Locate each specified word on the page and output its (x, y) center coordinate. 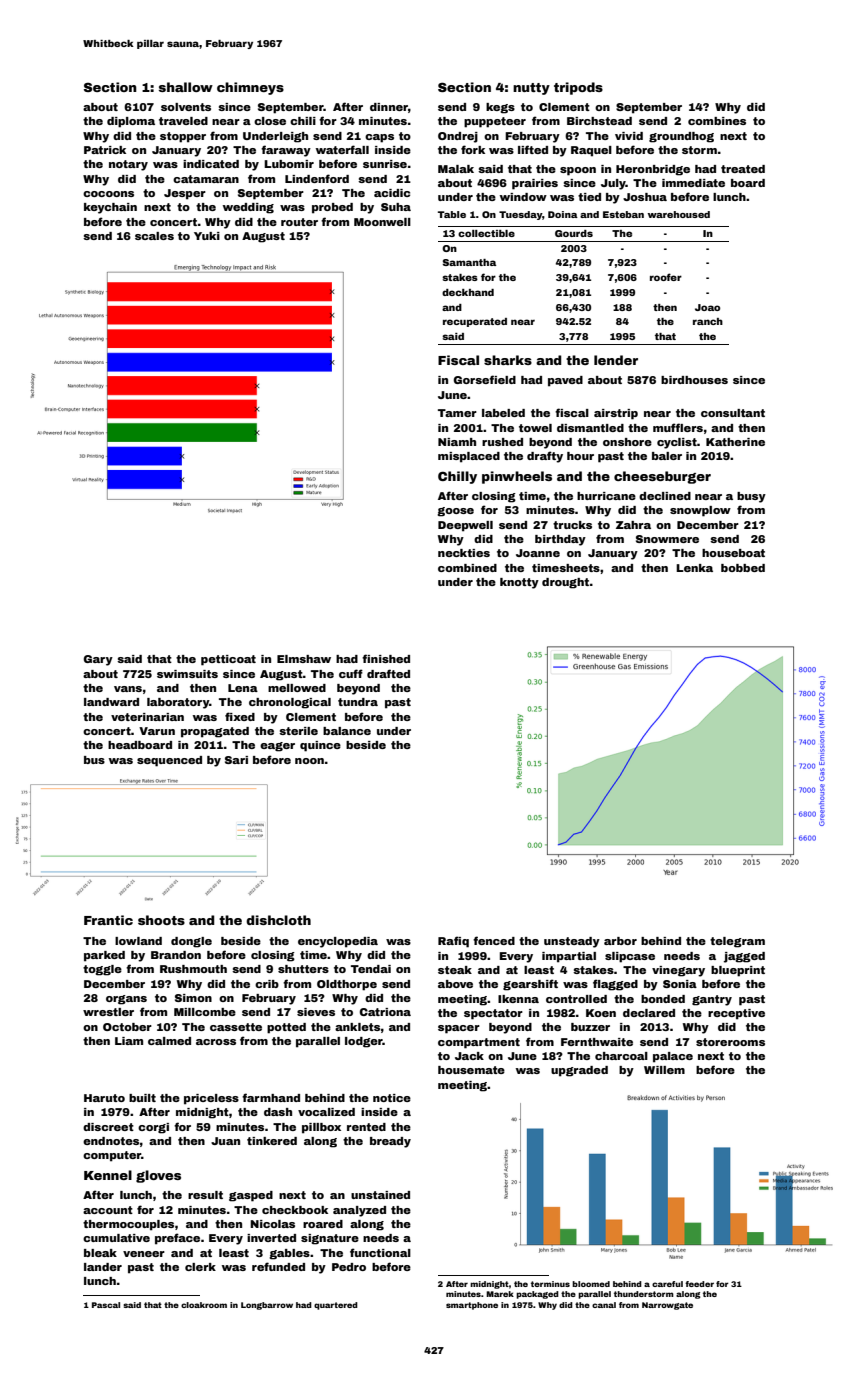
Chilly (457, 477)
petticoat (228, 660)
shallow (186, 87)
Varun (157, 731)
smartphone (472, 1306)
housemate (471, 1070)
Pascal (106, 1305)
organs (126, 1000)
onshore (627, 442)
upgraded (579, 1071)
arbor (620, 941)
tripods (578, 88)
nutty (531, 89)
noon (309, 761)
